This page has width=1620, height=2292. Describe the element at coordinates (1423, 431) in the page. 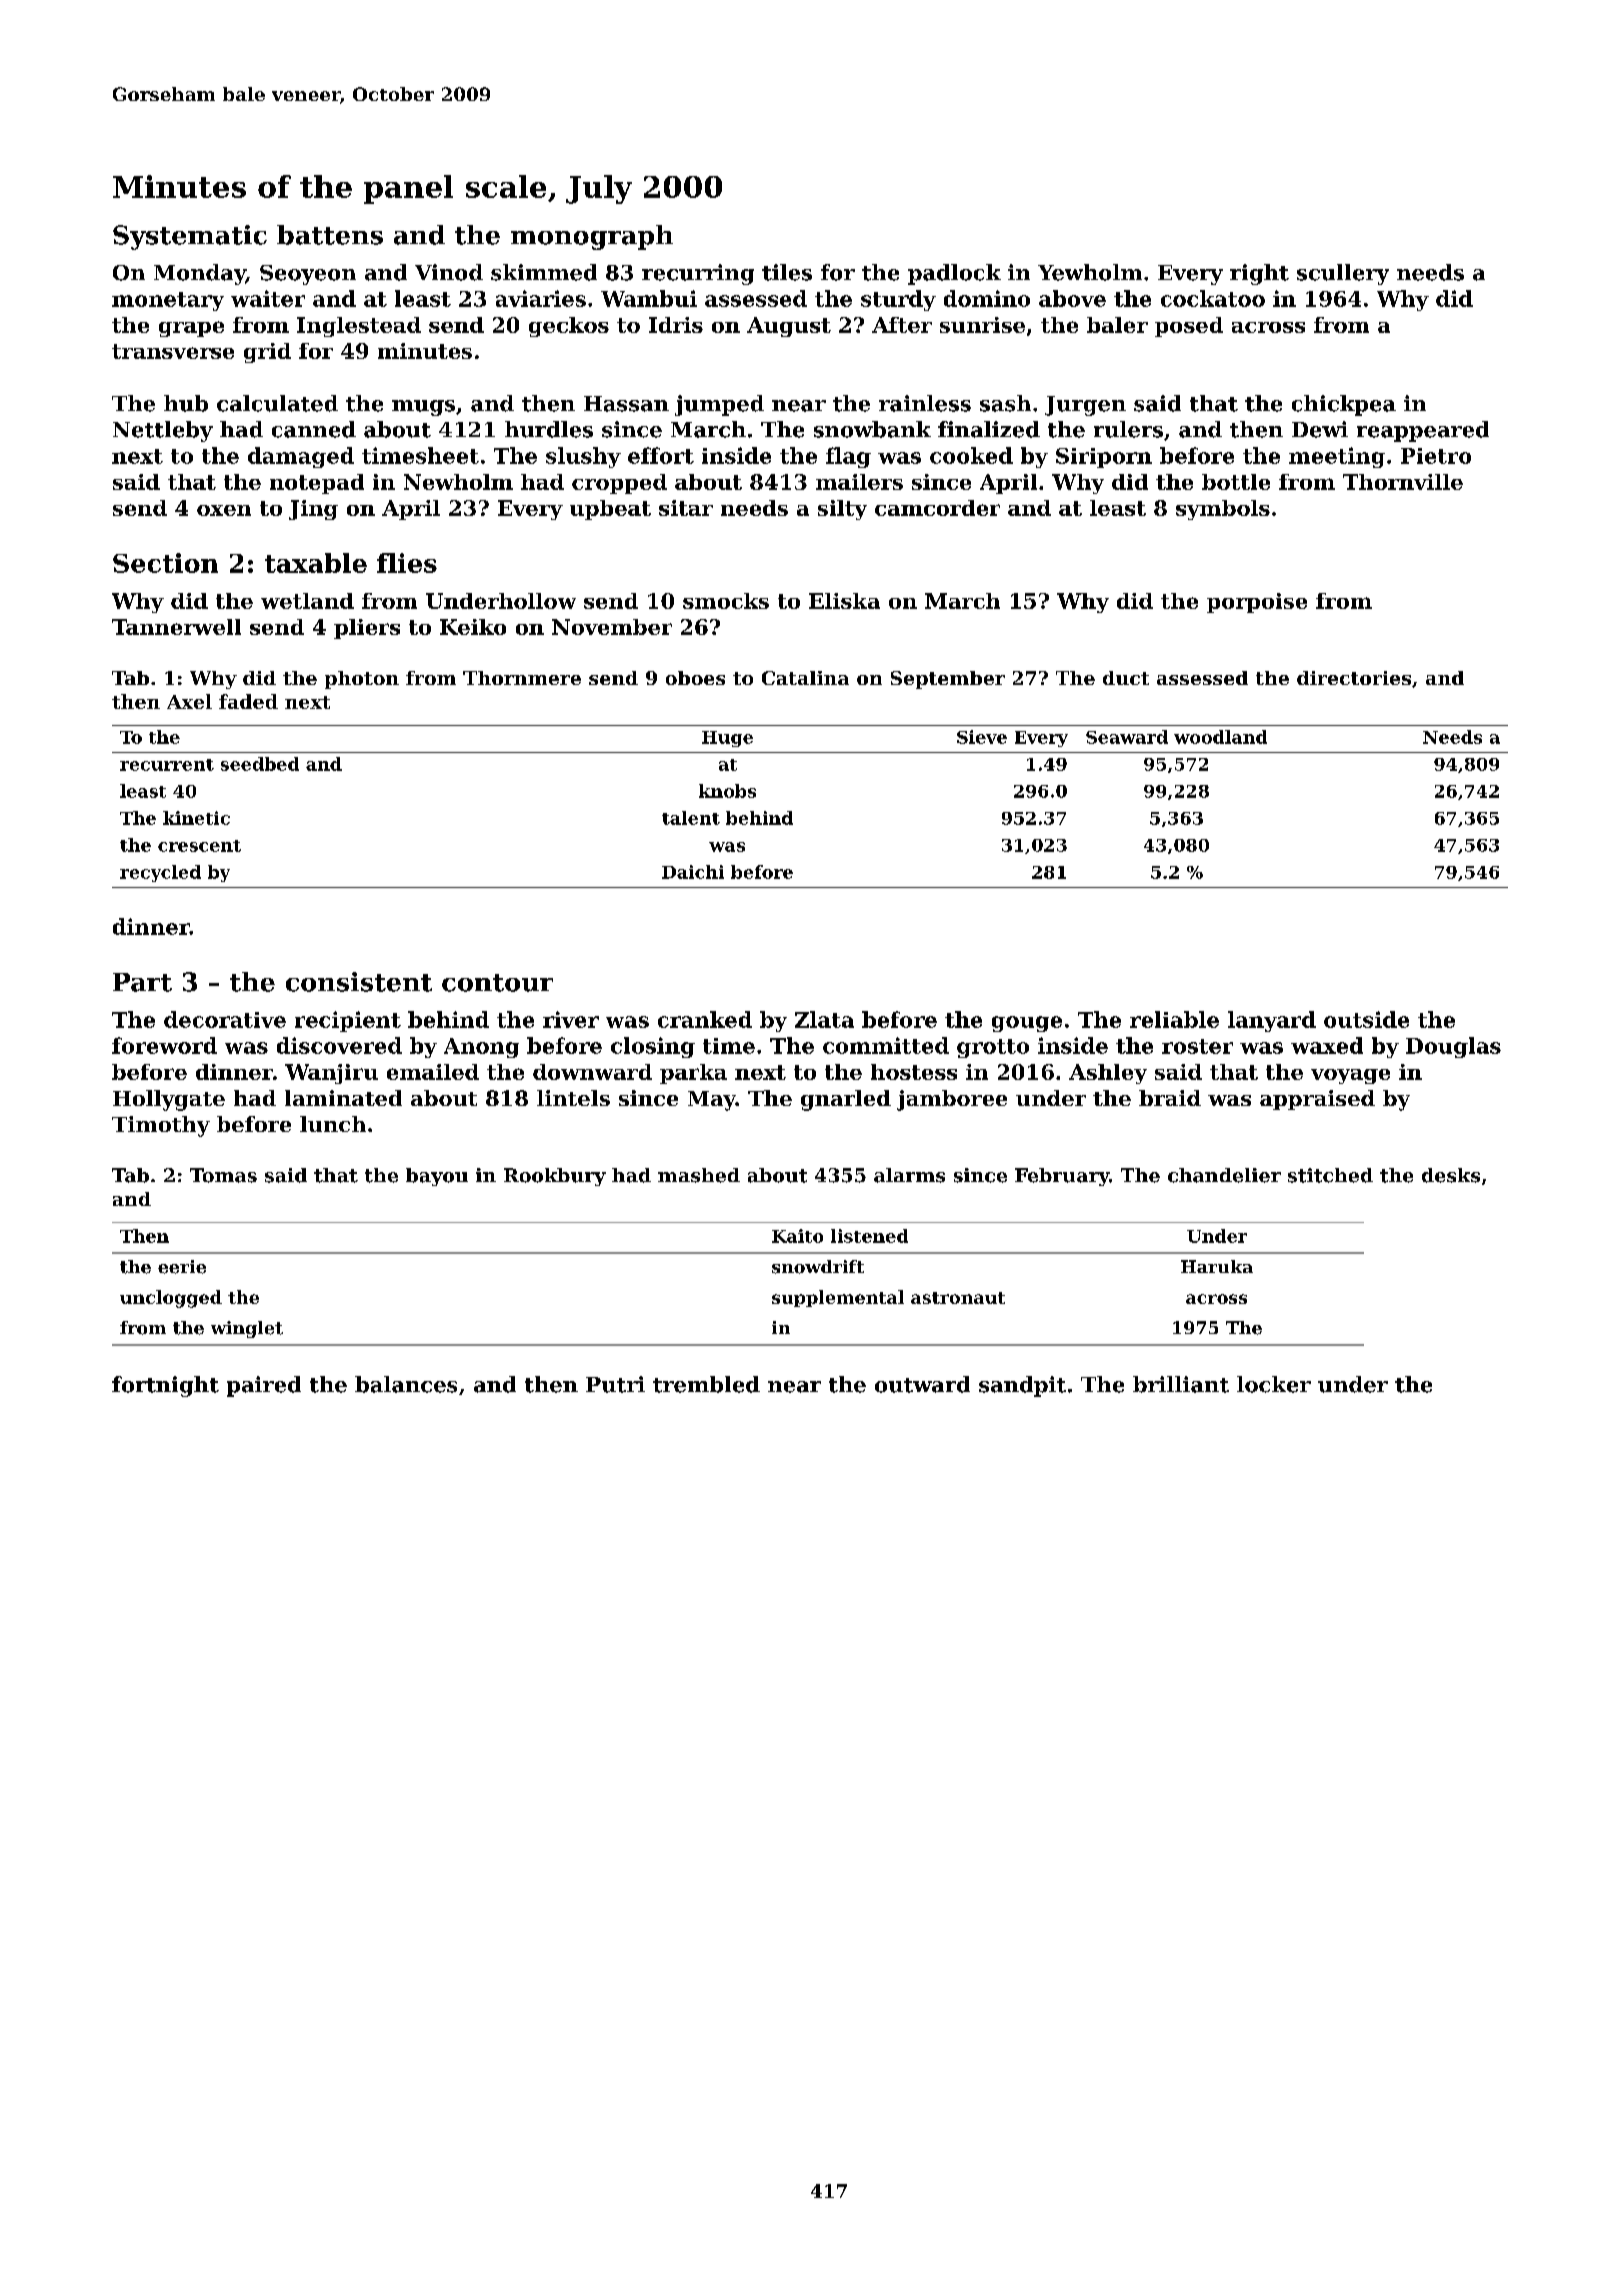

I see `reappeared` at that location.
